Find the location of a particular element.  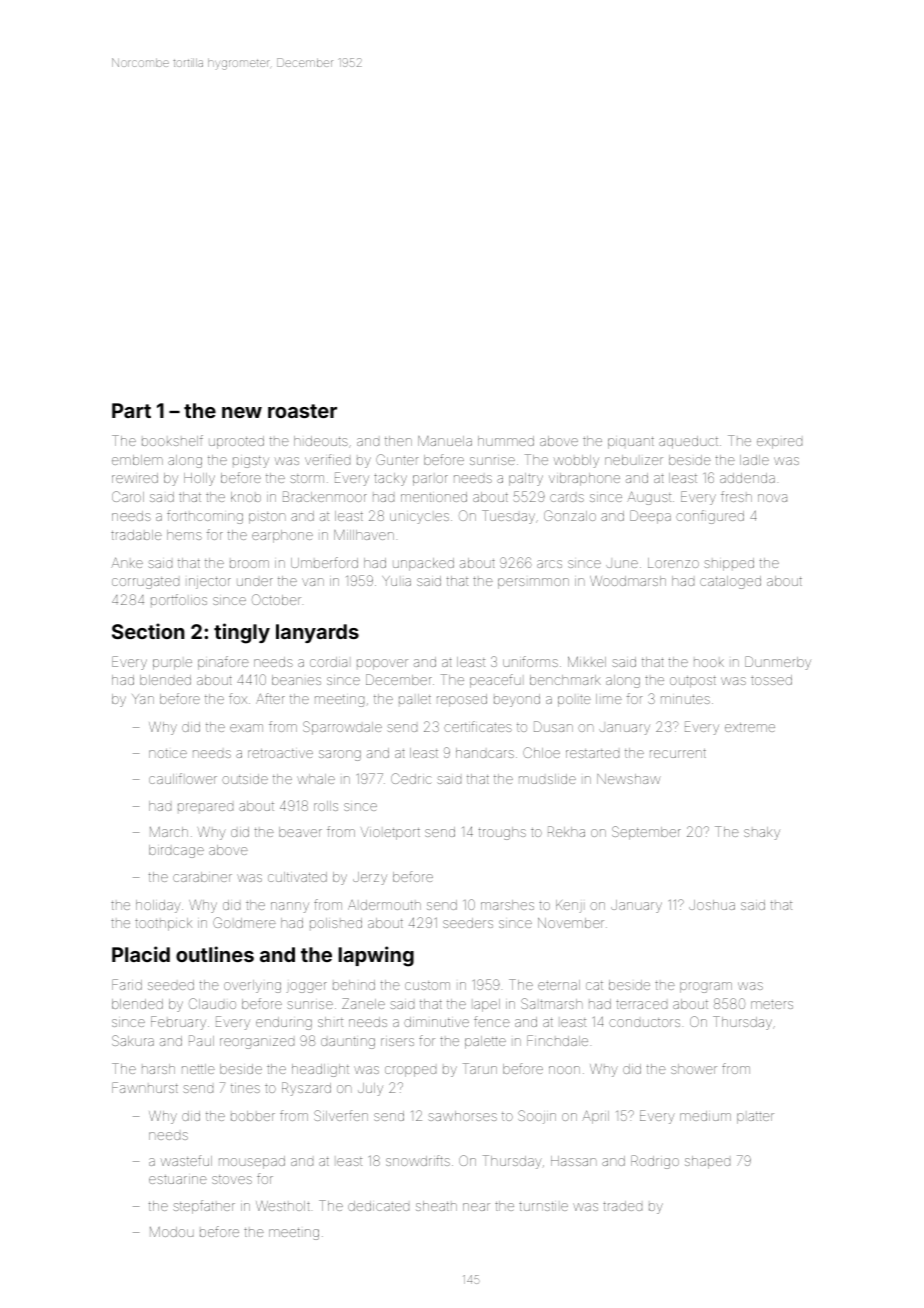

Manuela is located at coordinates (445, 441).
